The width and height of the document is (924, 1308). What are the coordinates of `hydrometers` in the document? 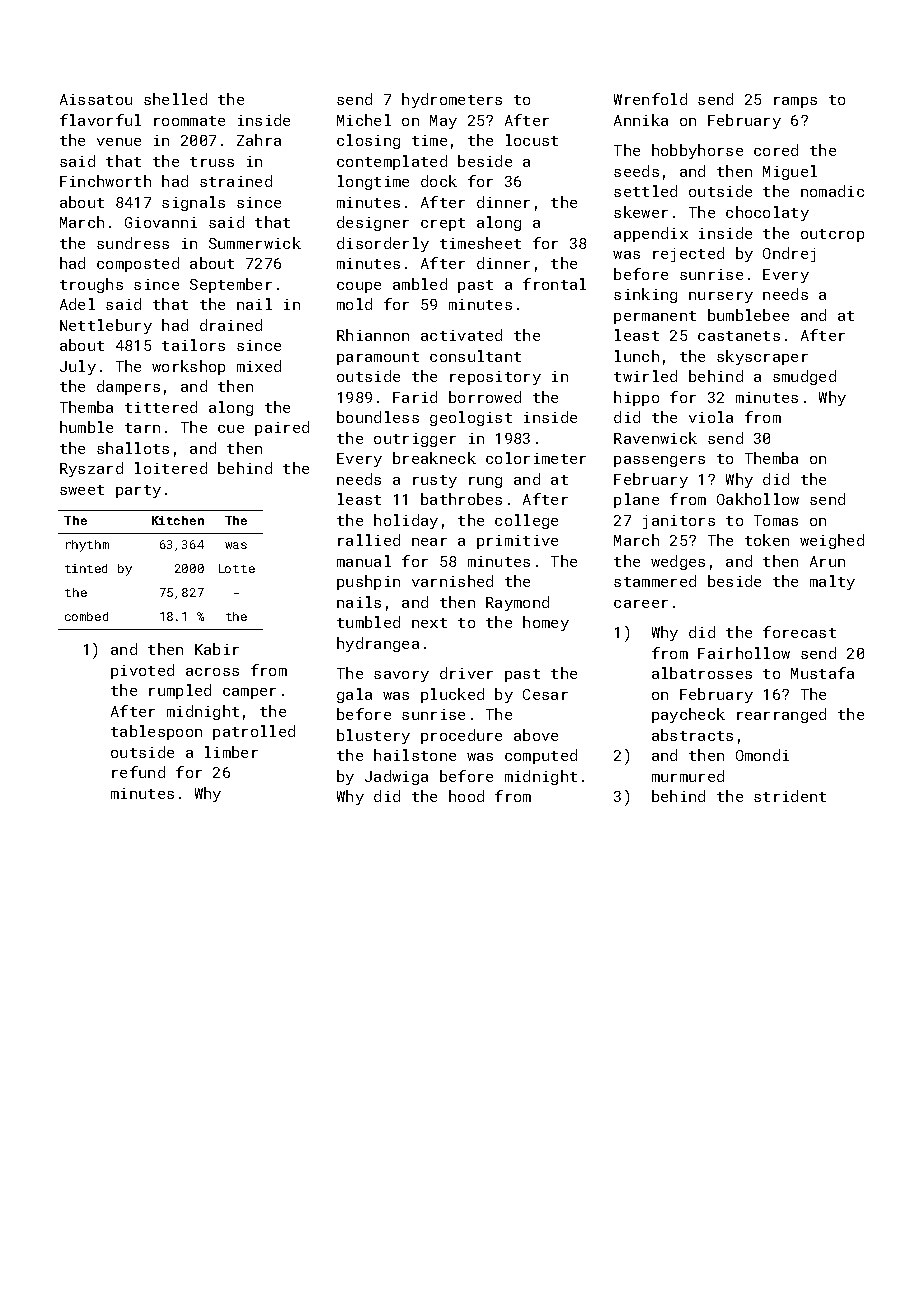 It's located at (452, 100).
